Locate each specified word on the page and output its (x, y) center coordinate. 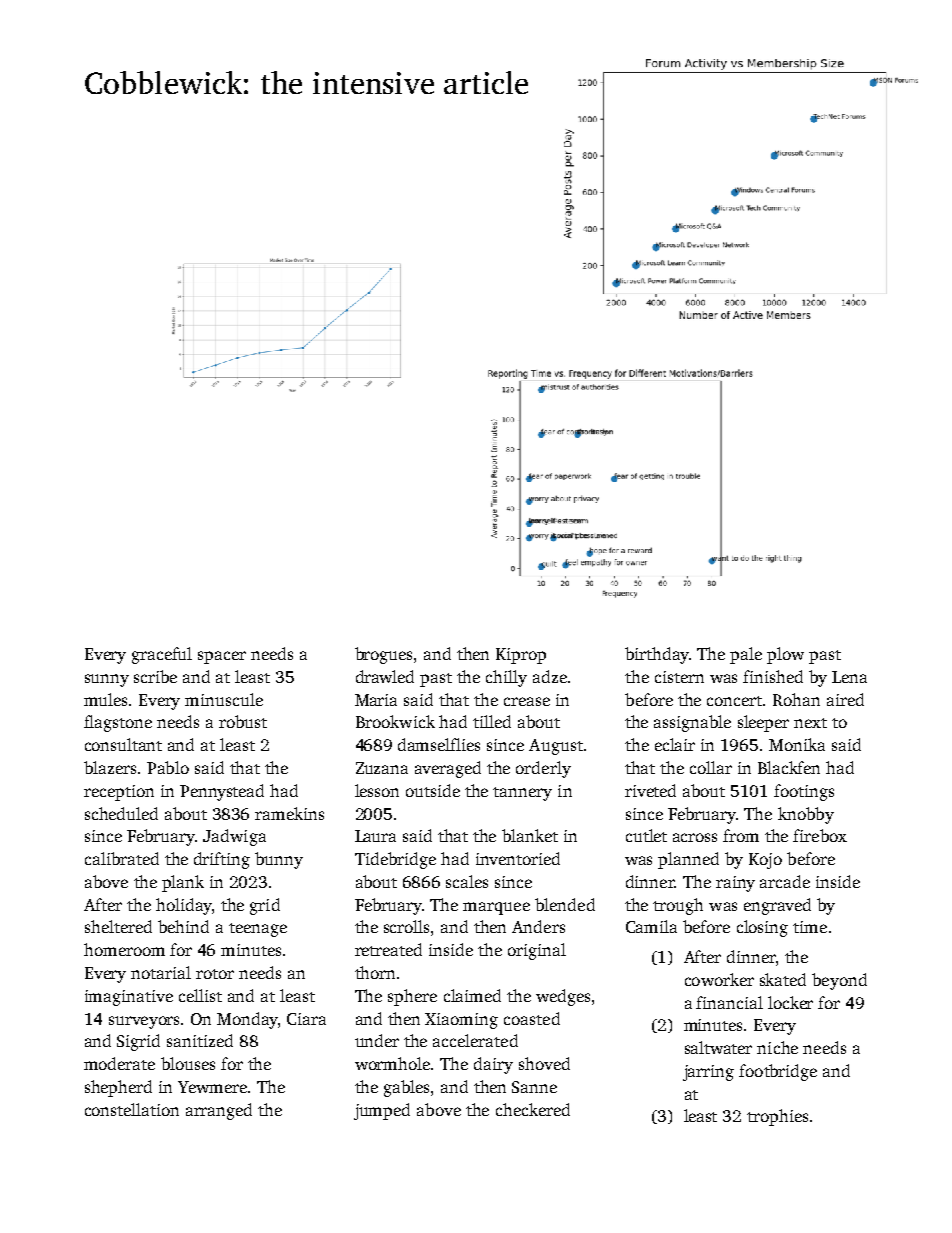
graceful (162, 655)
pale (746, 655)
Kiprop (521, 656)
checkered (533, 1109)
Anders (538, 926)
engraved (777, 906)
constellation (132, 1109)
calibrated (122, 858)
